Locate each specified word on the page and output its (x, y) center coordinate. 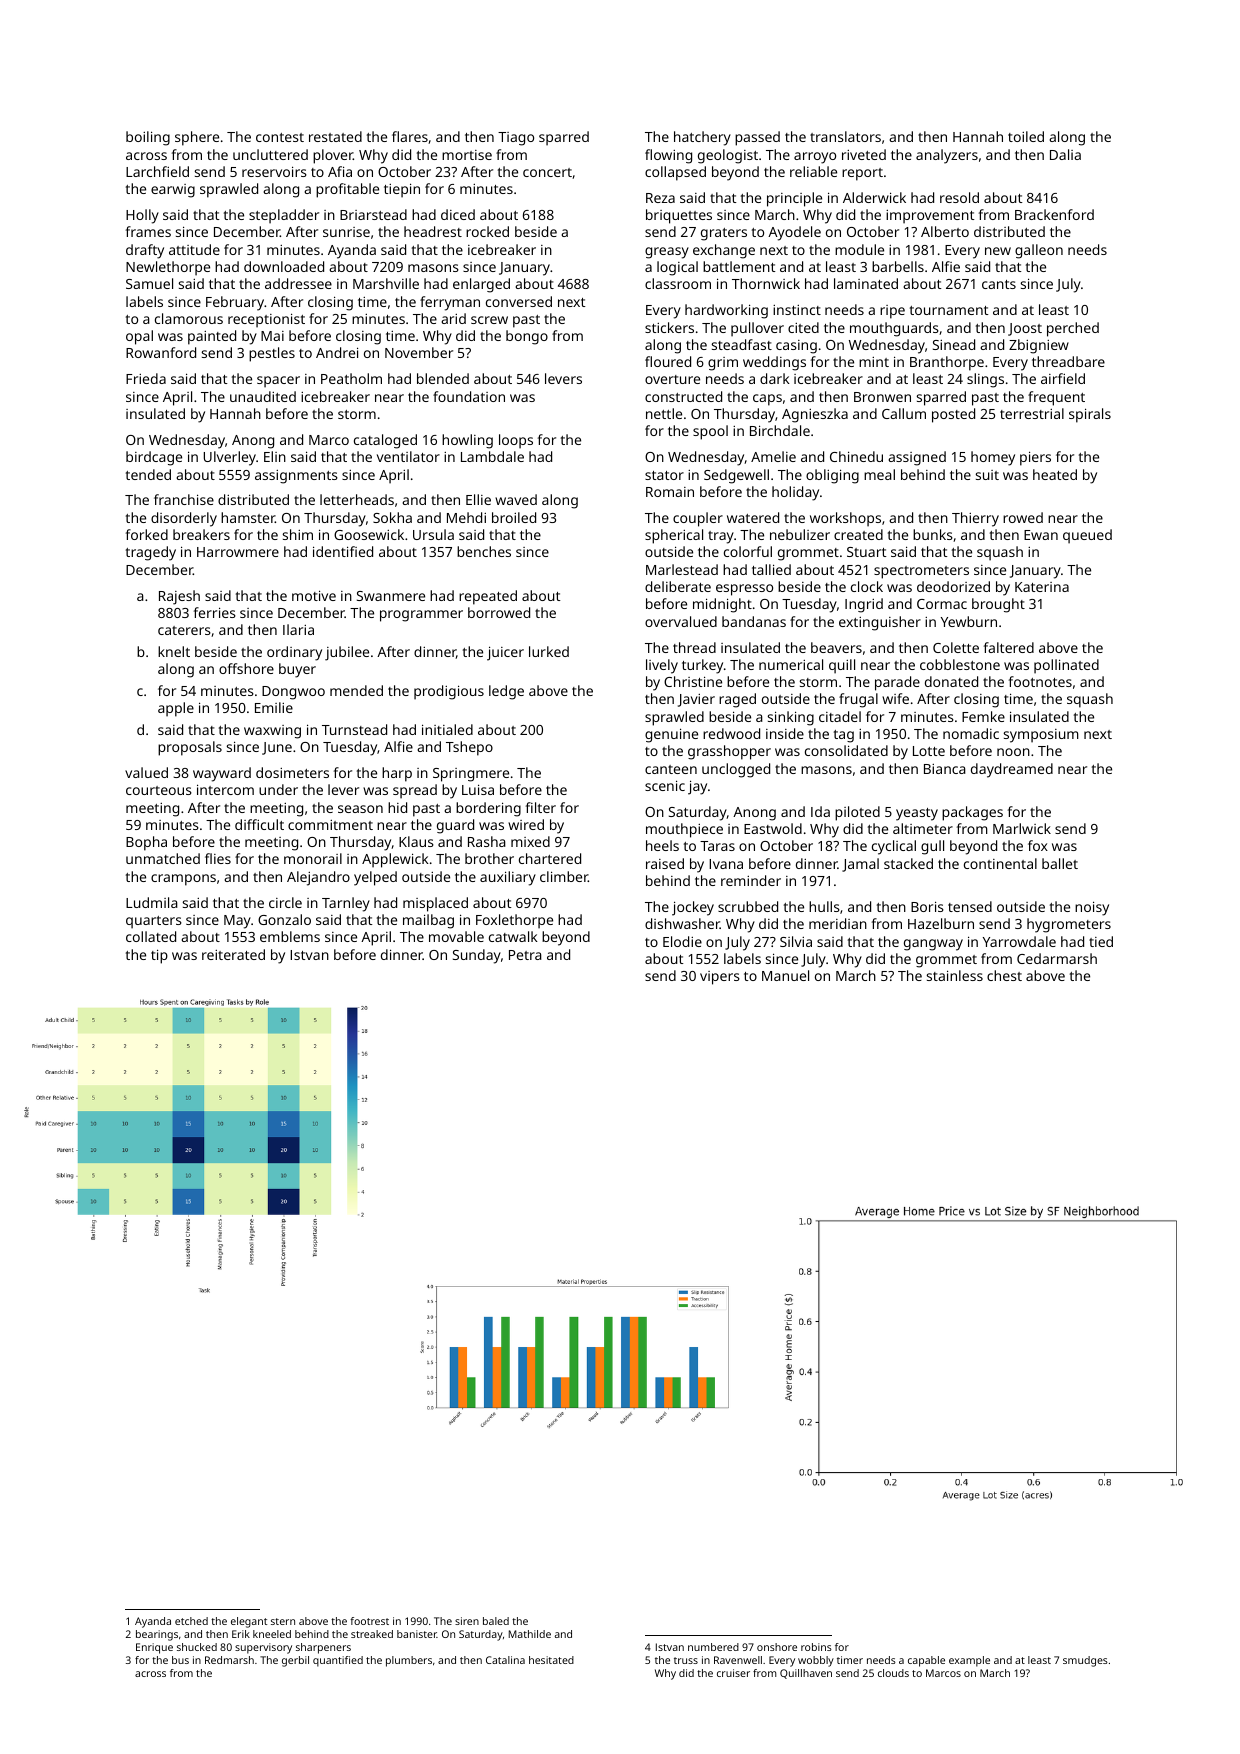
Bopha (146, 843)
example (969, 1661)
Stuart (867, 552)
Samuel (149, 283)
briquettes (679, 216)
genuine (671, 735)
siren (467, 1621)
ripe (892, 312)
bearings (157, 1635)
